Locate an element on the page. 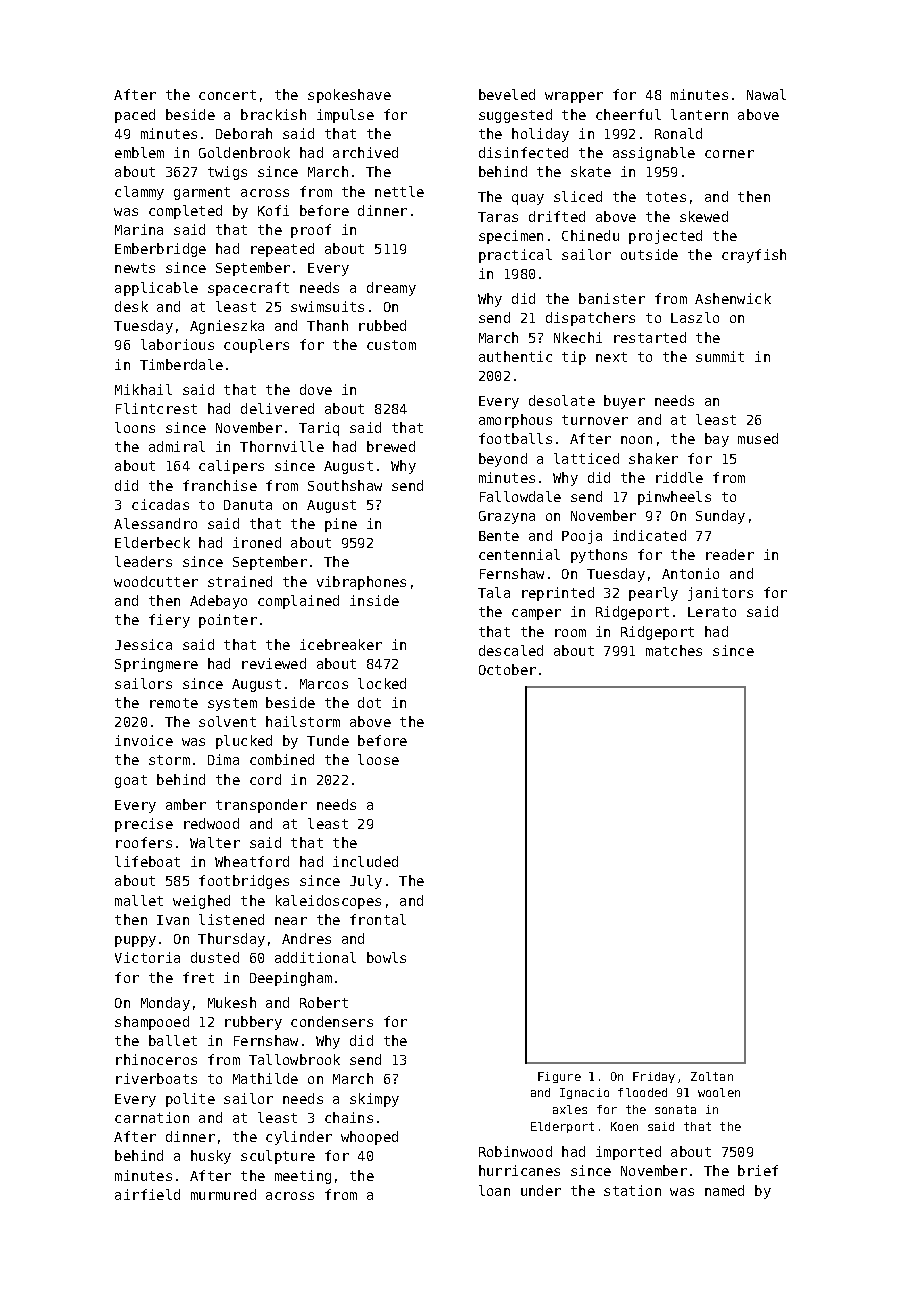 This document has height=1316, width=908. completed is located at coordinates (185, 212).
